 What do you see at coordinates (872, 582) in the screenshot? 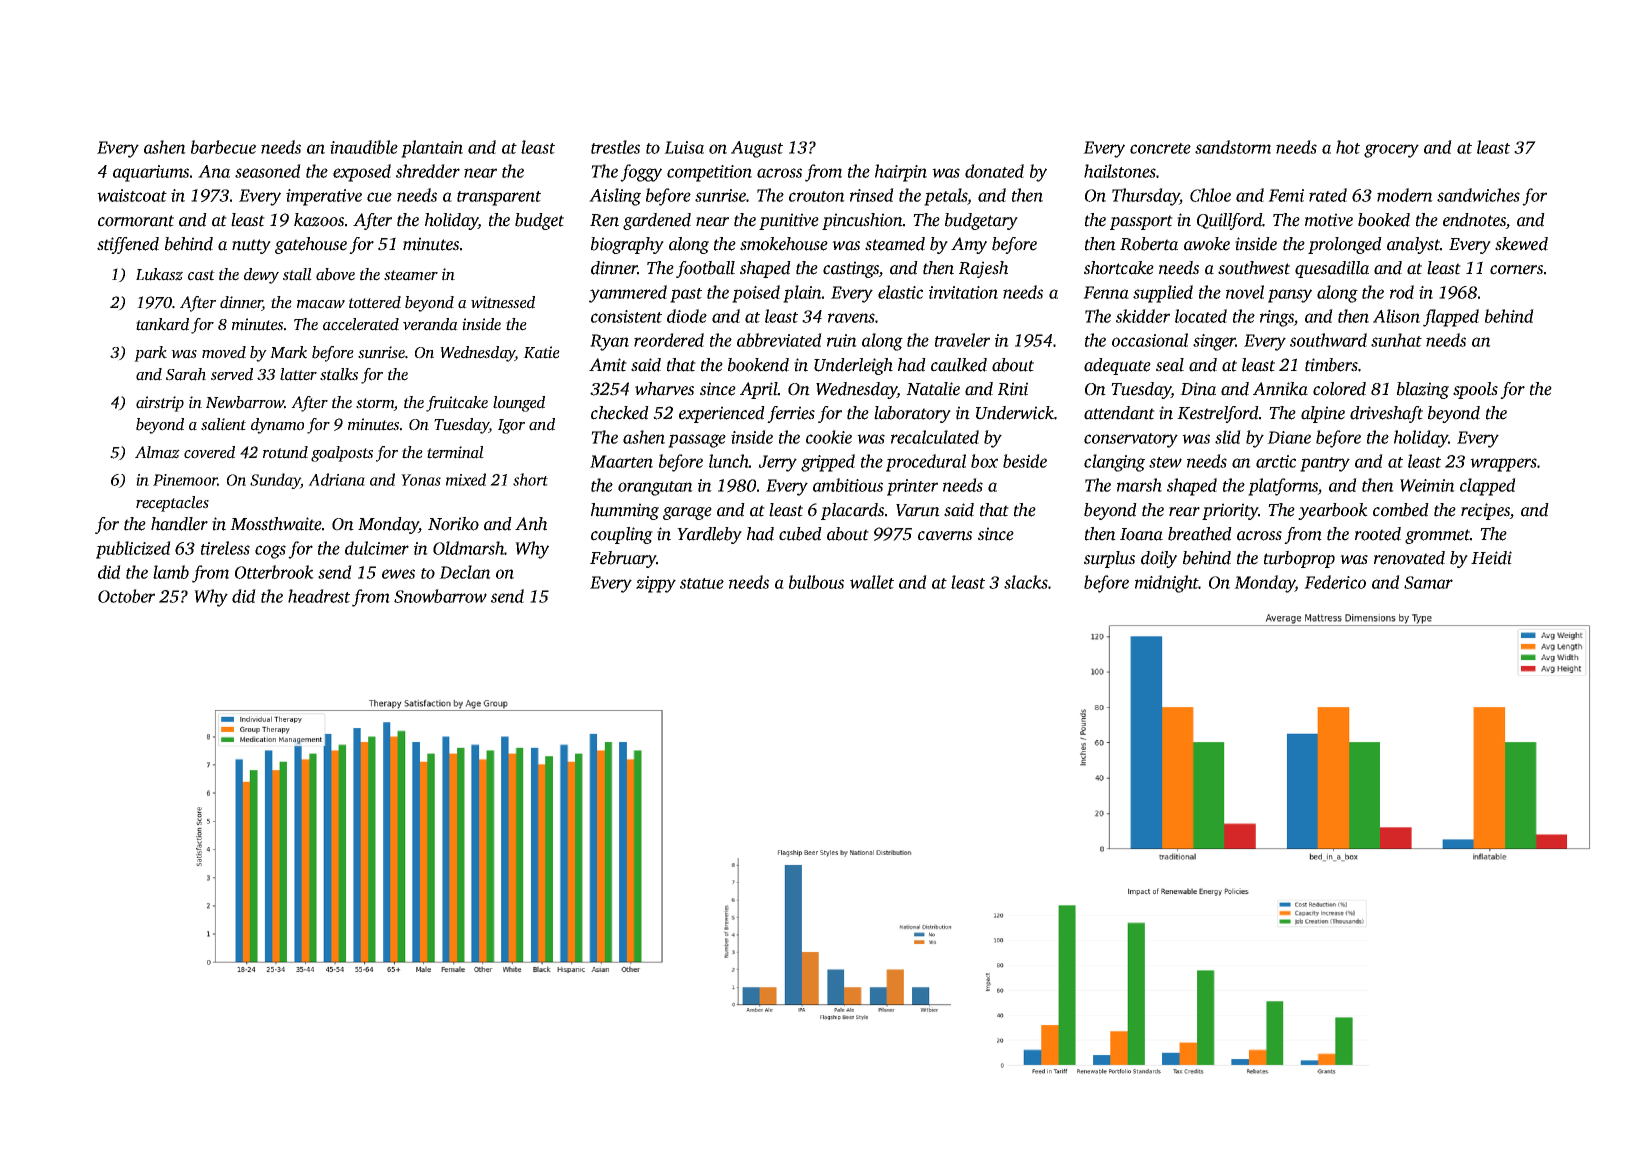
I see `wallet` at bounding box center [872, 582].
